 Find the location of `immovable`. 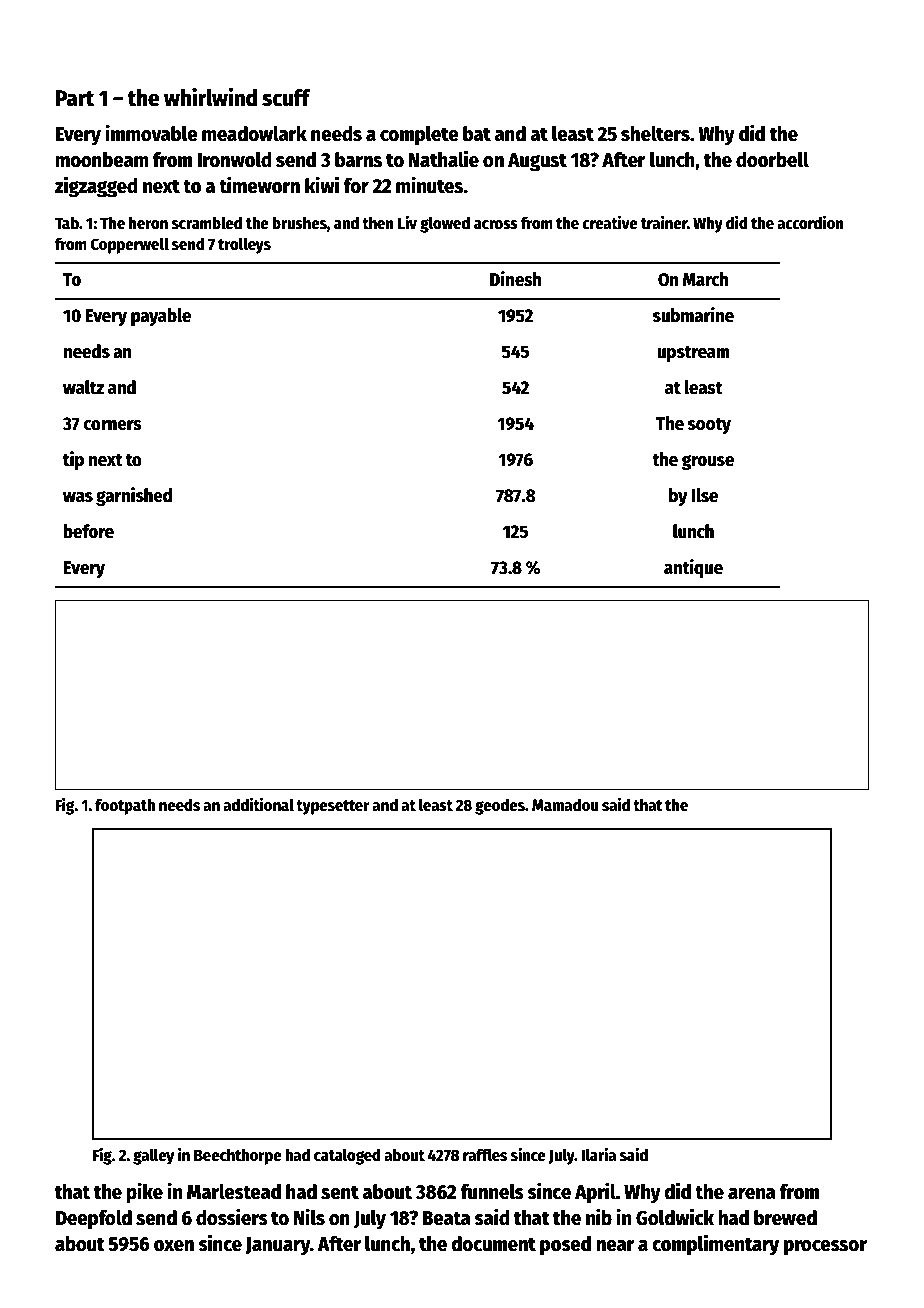

immovable is located at coordinates (151, 133).
